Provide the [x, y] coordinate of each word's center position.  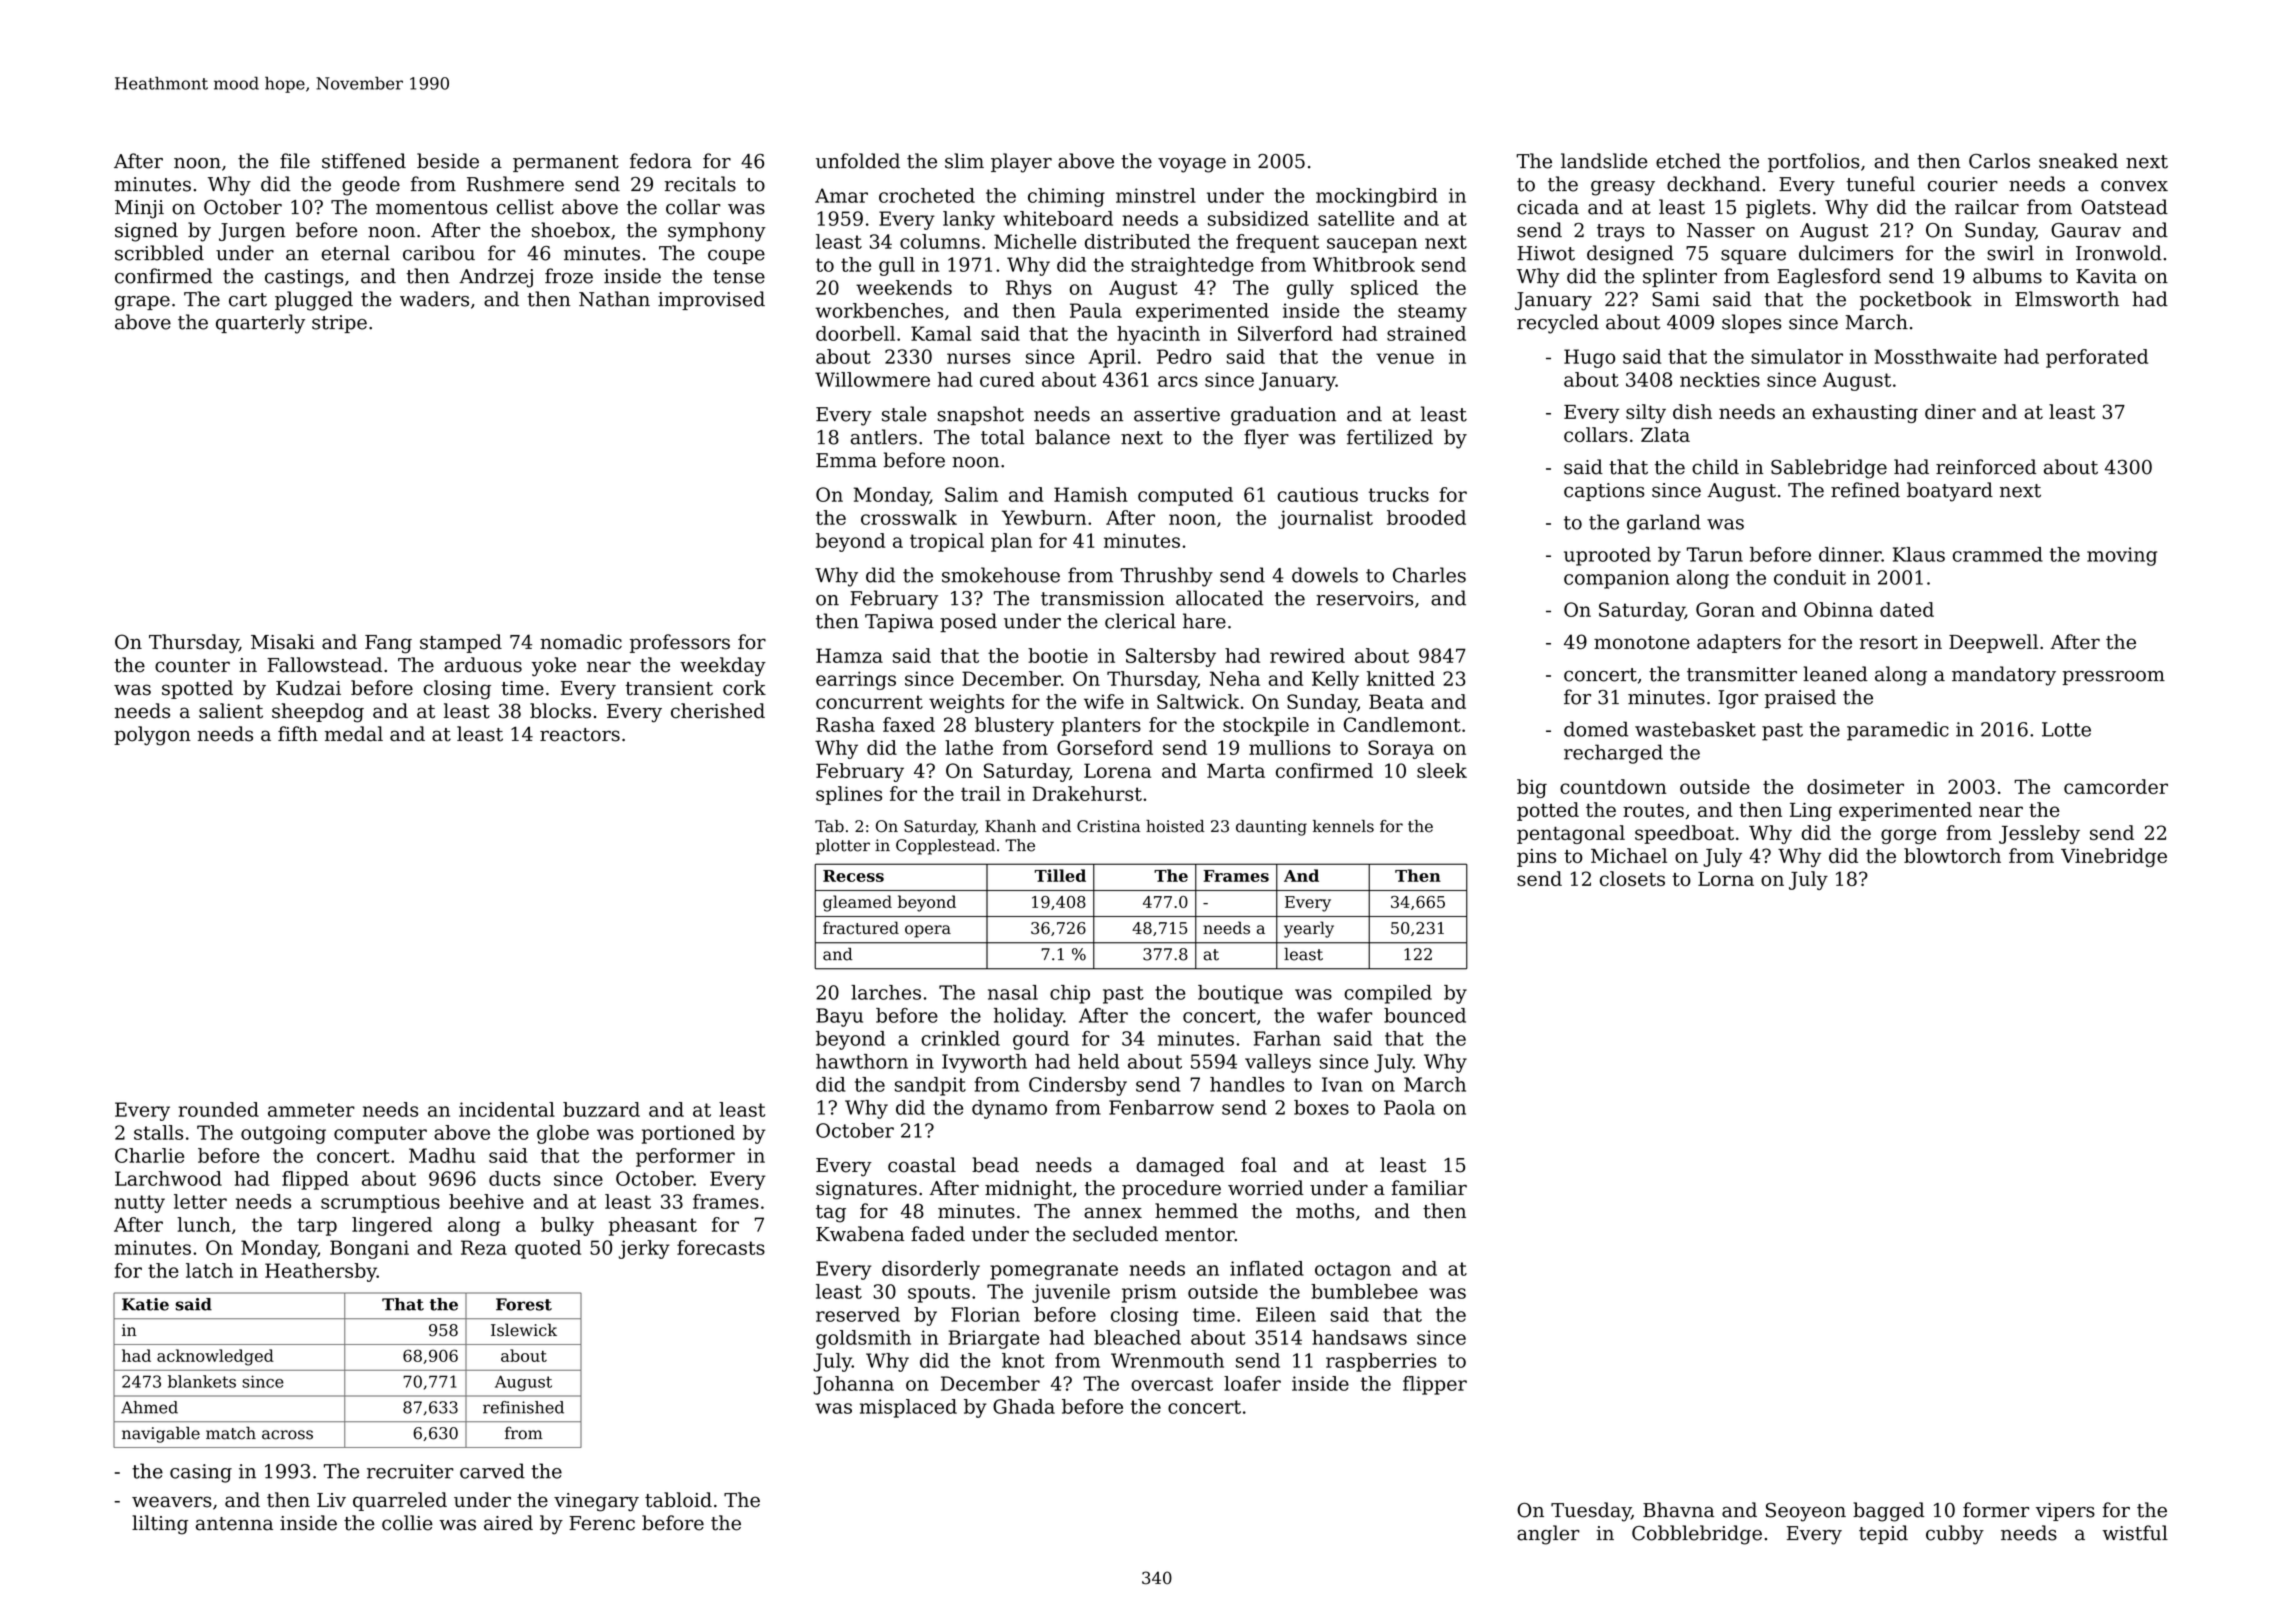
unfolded [858, 161]
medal [354, 734]
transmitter [1742, 674]
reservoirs [1364, 598]
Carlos [1999, 161]
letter [200, 1201]
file [295, 161]
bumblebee [1364, 1291]
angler [1548, 1535]
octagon [1353, 1271]
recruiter [410, 1471]
